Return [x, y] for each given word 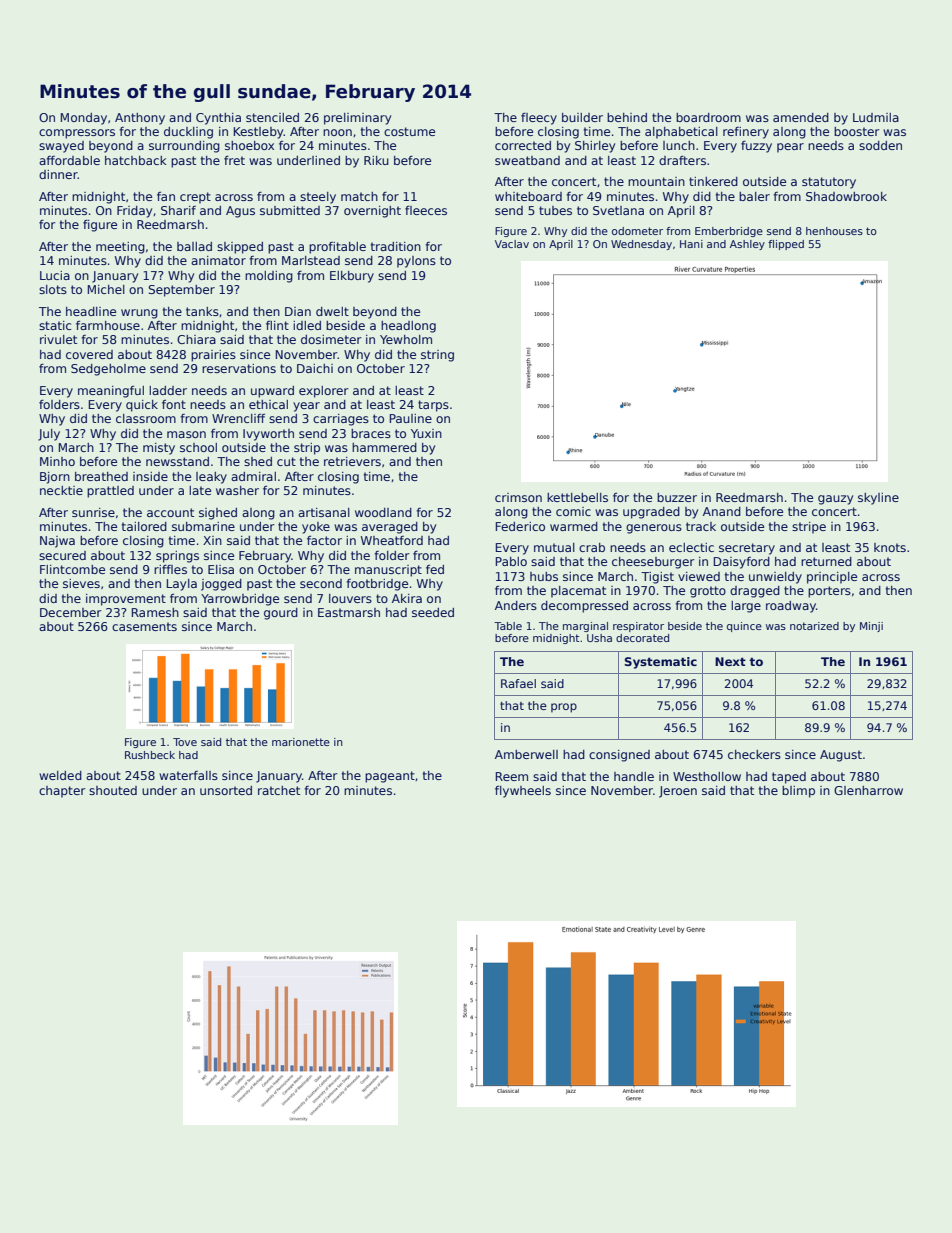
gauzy [835, 500]
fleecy [539, 118]
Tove [185, 742]
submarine [203, 526]
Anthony [140, 119]
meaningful [111, 392]
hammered [384, 447]
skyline [878, 499]
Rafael [518, 683]
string [437, 356]
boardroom [708, 117]
